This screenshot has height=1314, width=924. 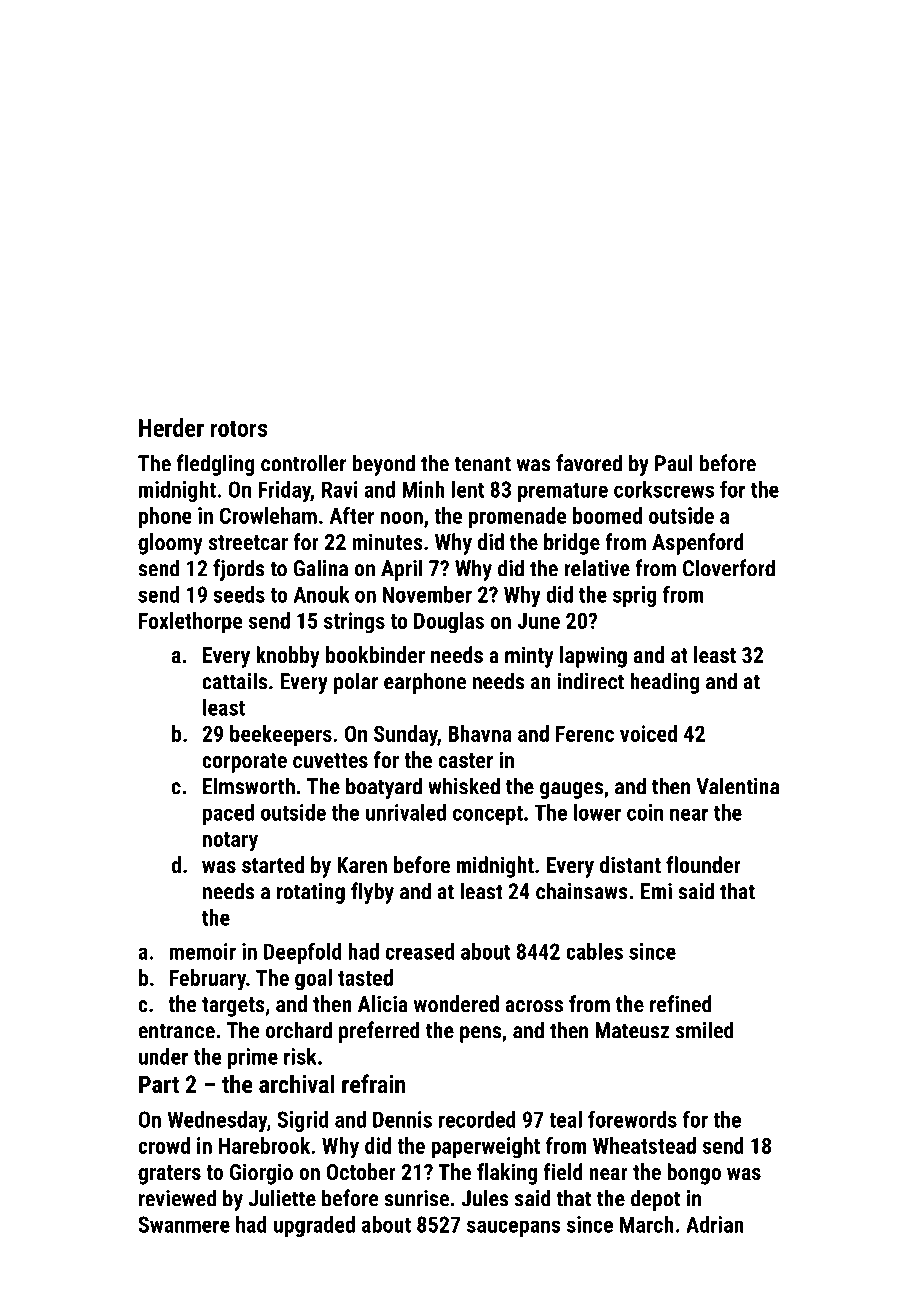 What do you see at coordinates (705, 1030) in the screenshot?
I see `smiled` at bounding box center [705, 1030].
